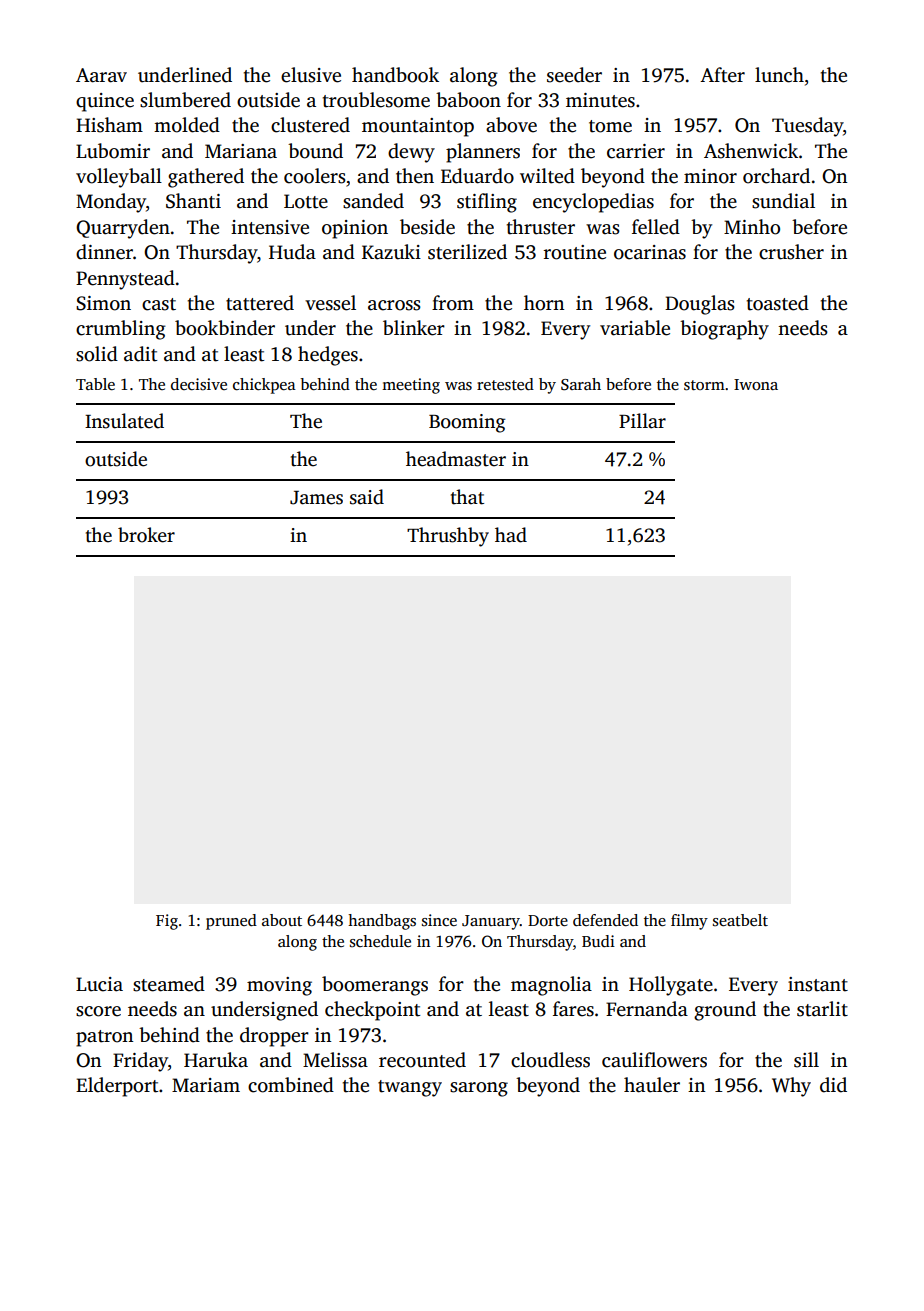 This image has height=1311, width=924. I want to click on Melissa, so click(335, 1060).
